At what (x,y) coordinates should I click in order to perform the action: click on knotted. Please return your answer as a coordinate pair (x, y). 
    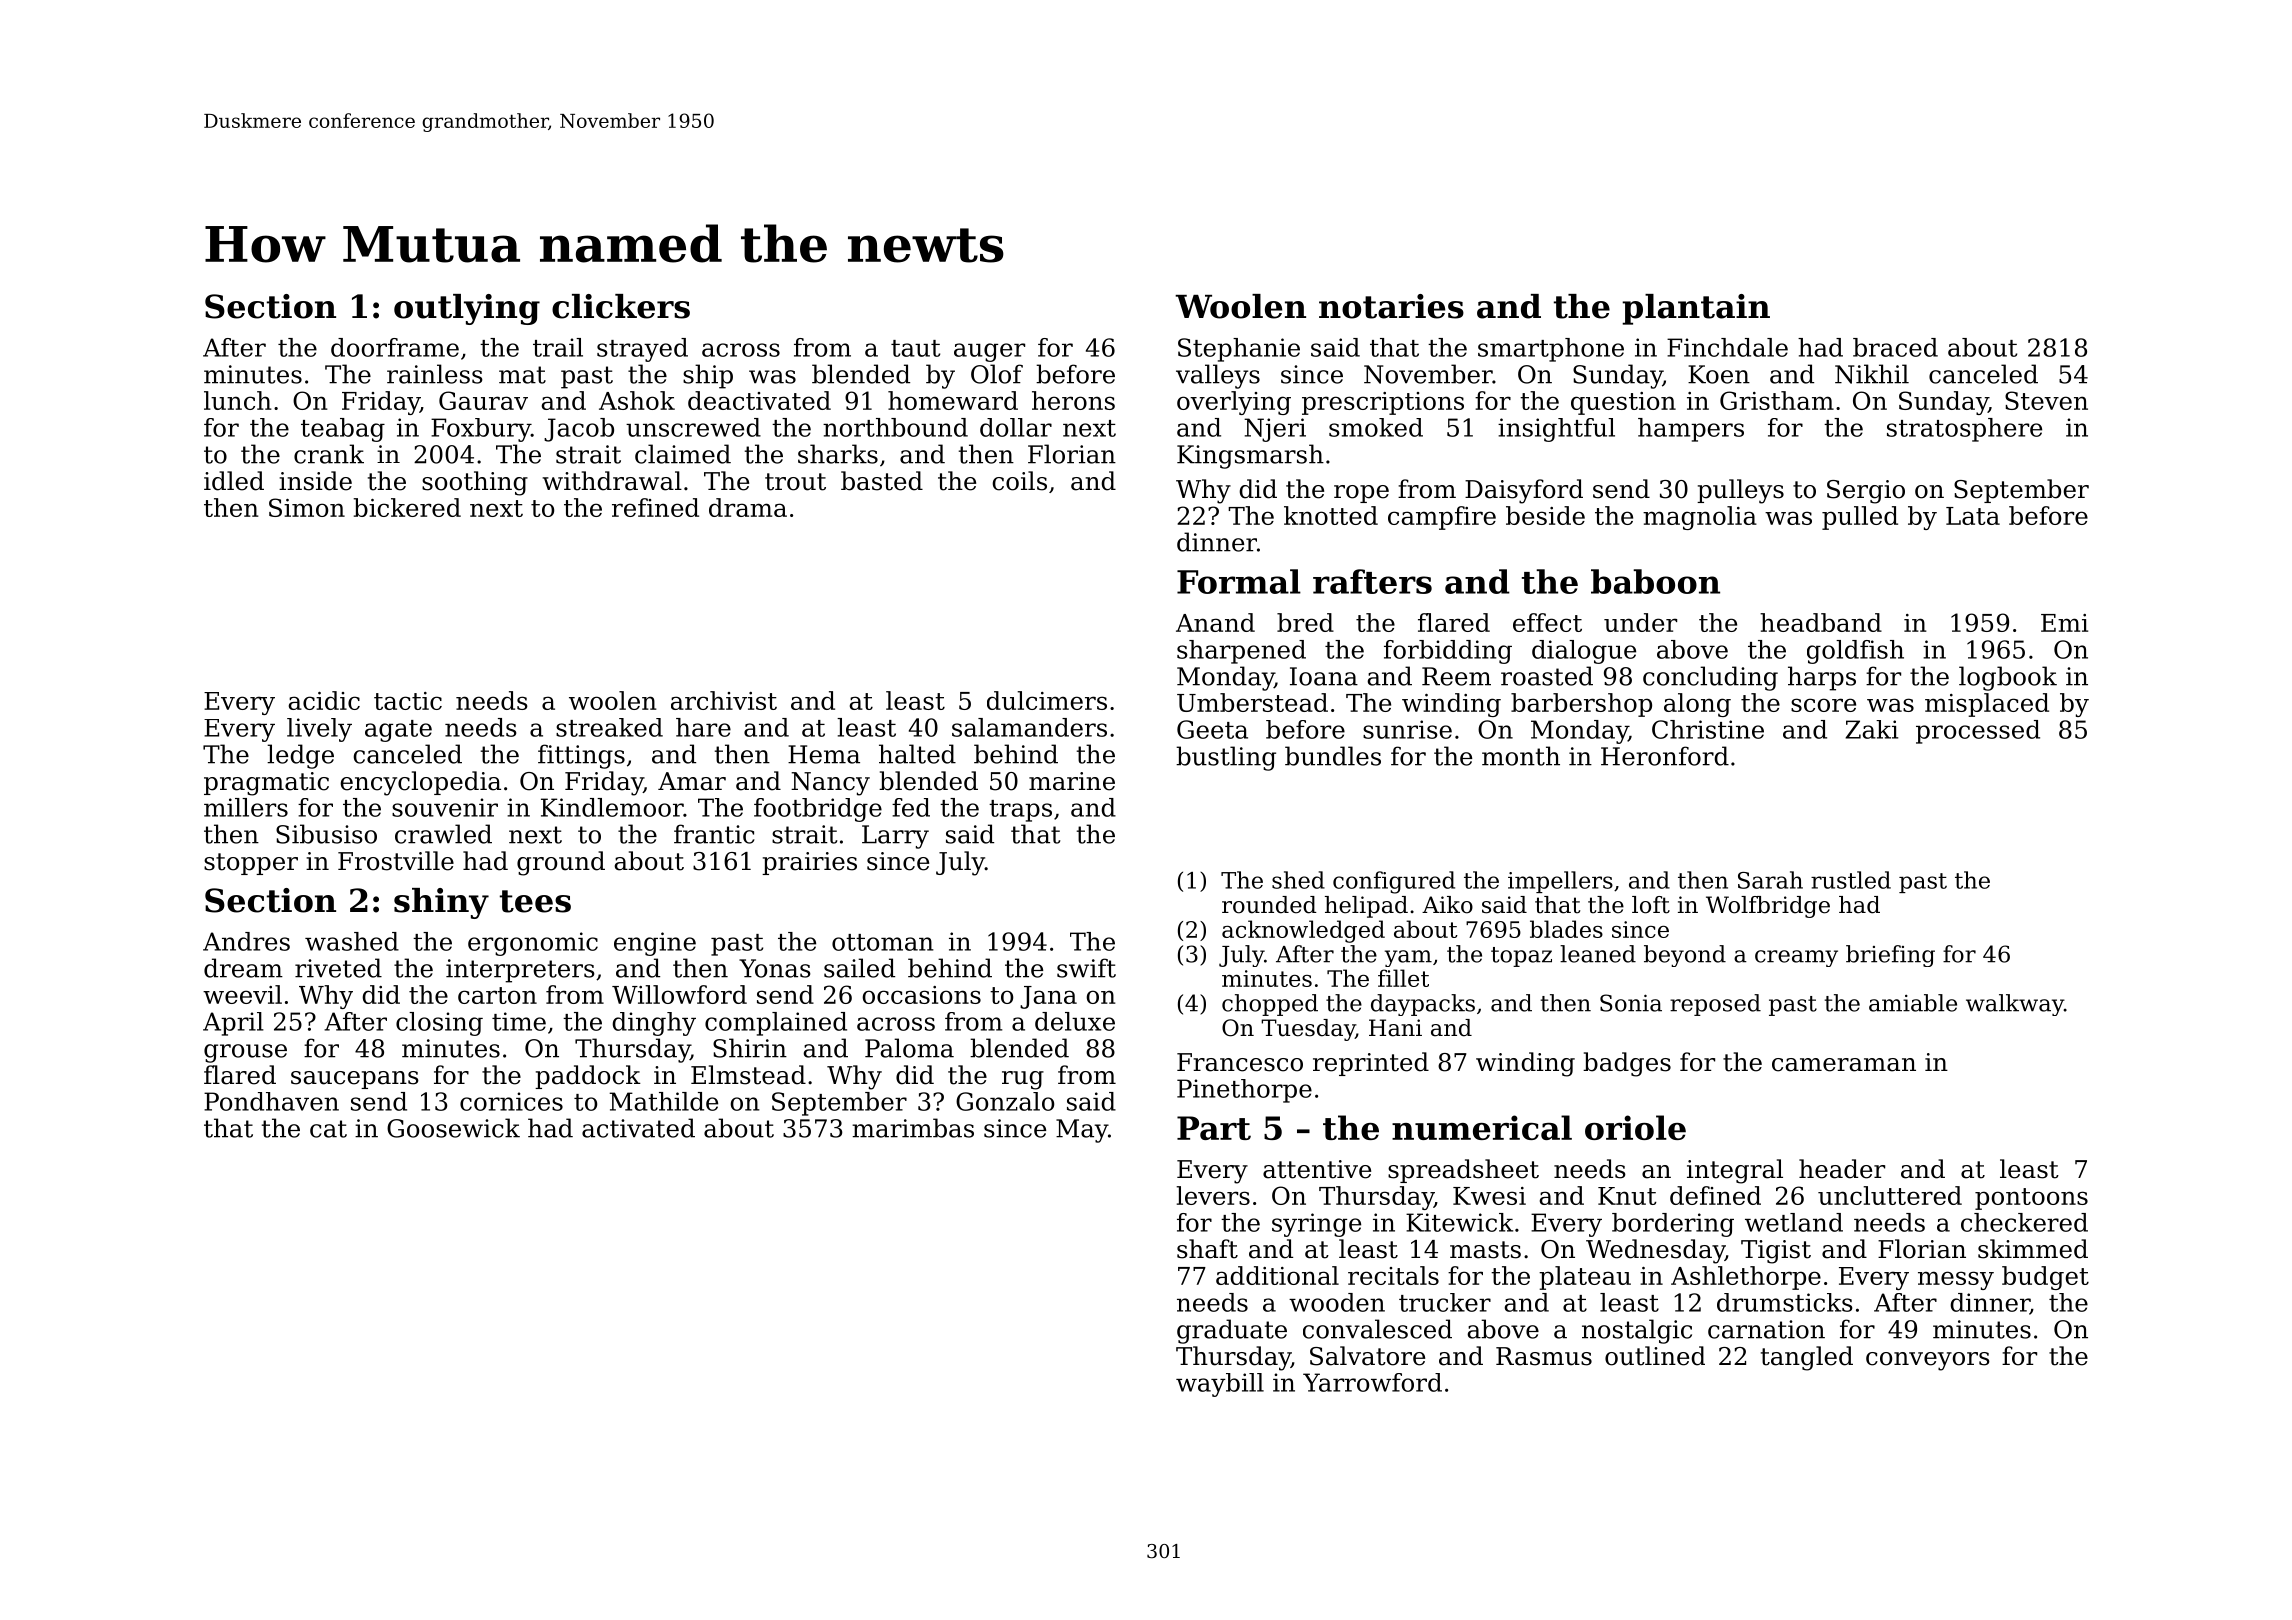
    Looking at the image, I should click on (1331, 515).
